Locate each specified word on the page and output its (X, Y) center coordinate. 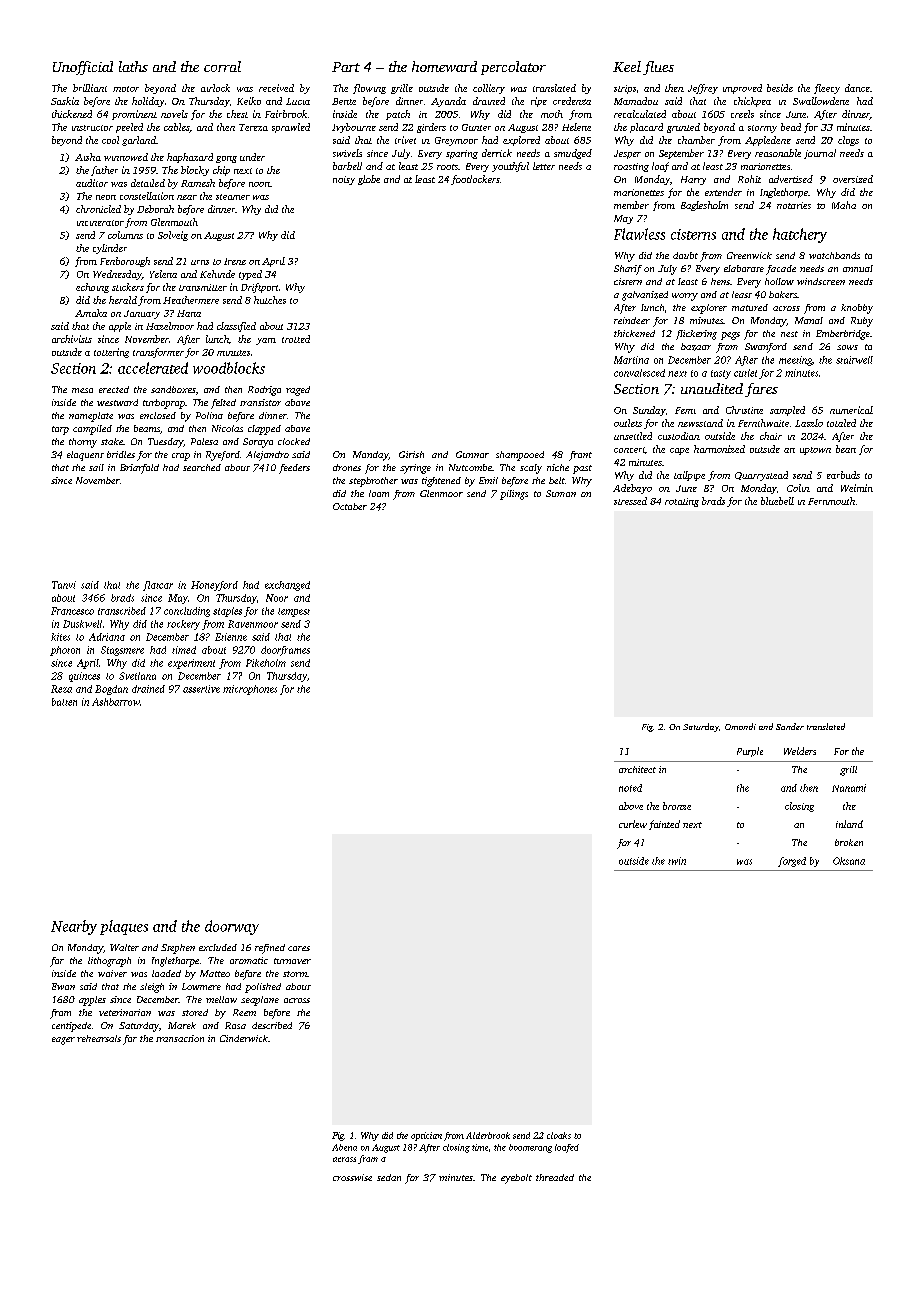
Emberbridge (843, 335)
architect (637, 769)
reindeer (632, 320)
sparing (462, 154)
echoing (92, 288)
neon (106, 197)
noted (630, 788)
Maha (844, 205)
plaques (124, 927)
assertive (201, 689)
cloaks (559, 1135)
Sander (790, 726)
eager (63, 1041)
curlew (633, 824)
